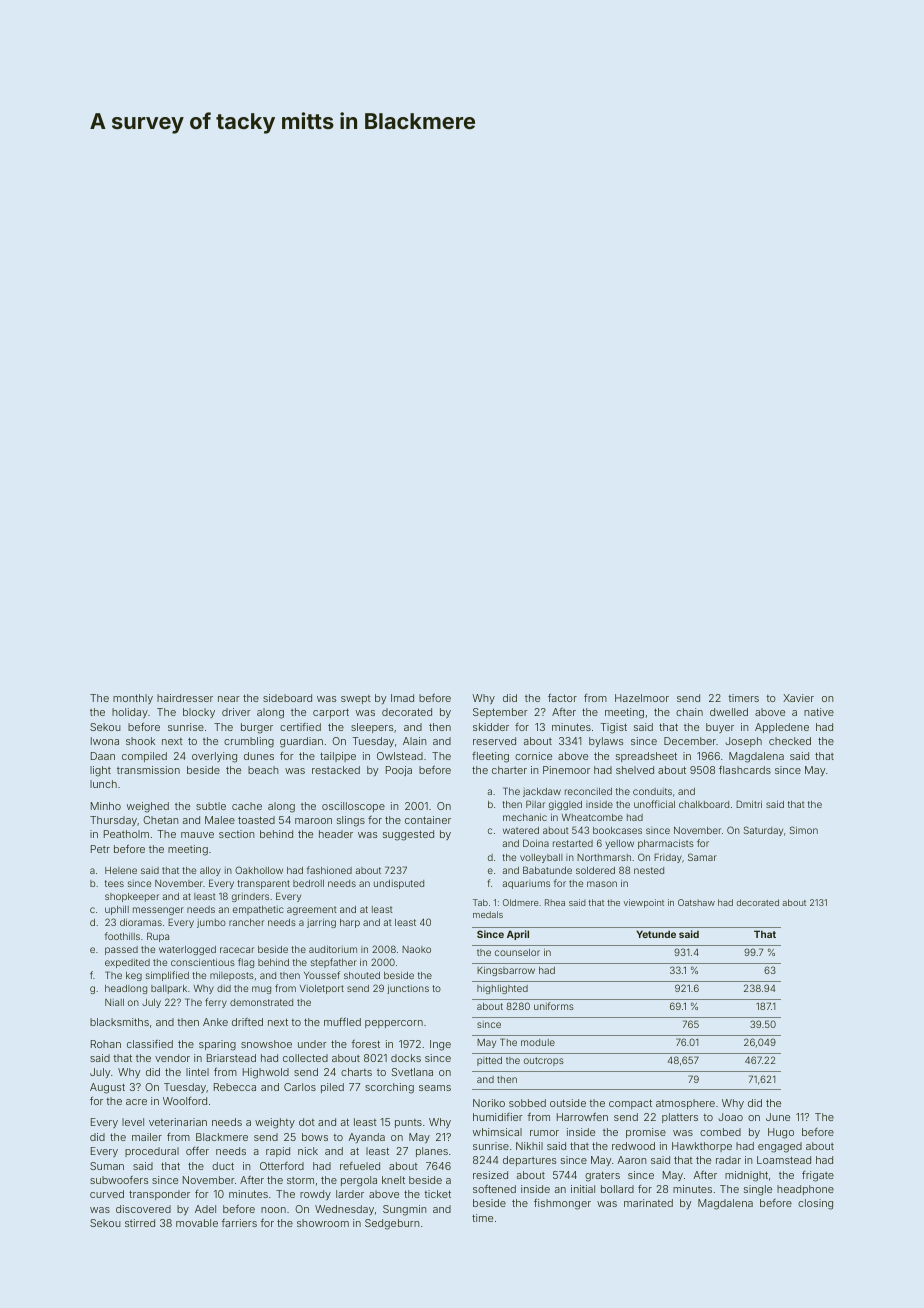 The image size is (924, 1308). I want to click on rapid, so click(278, 1152).
